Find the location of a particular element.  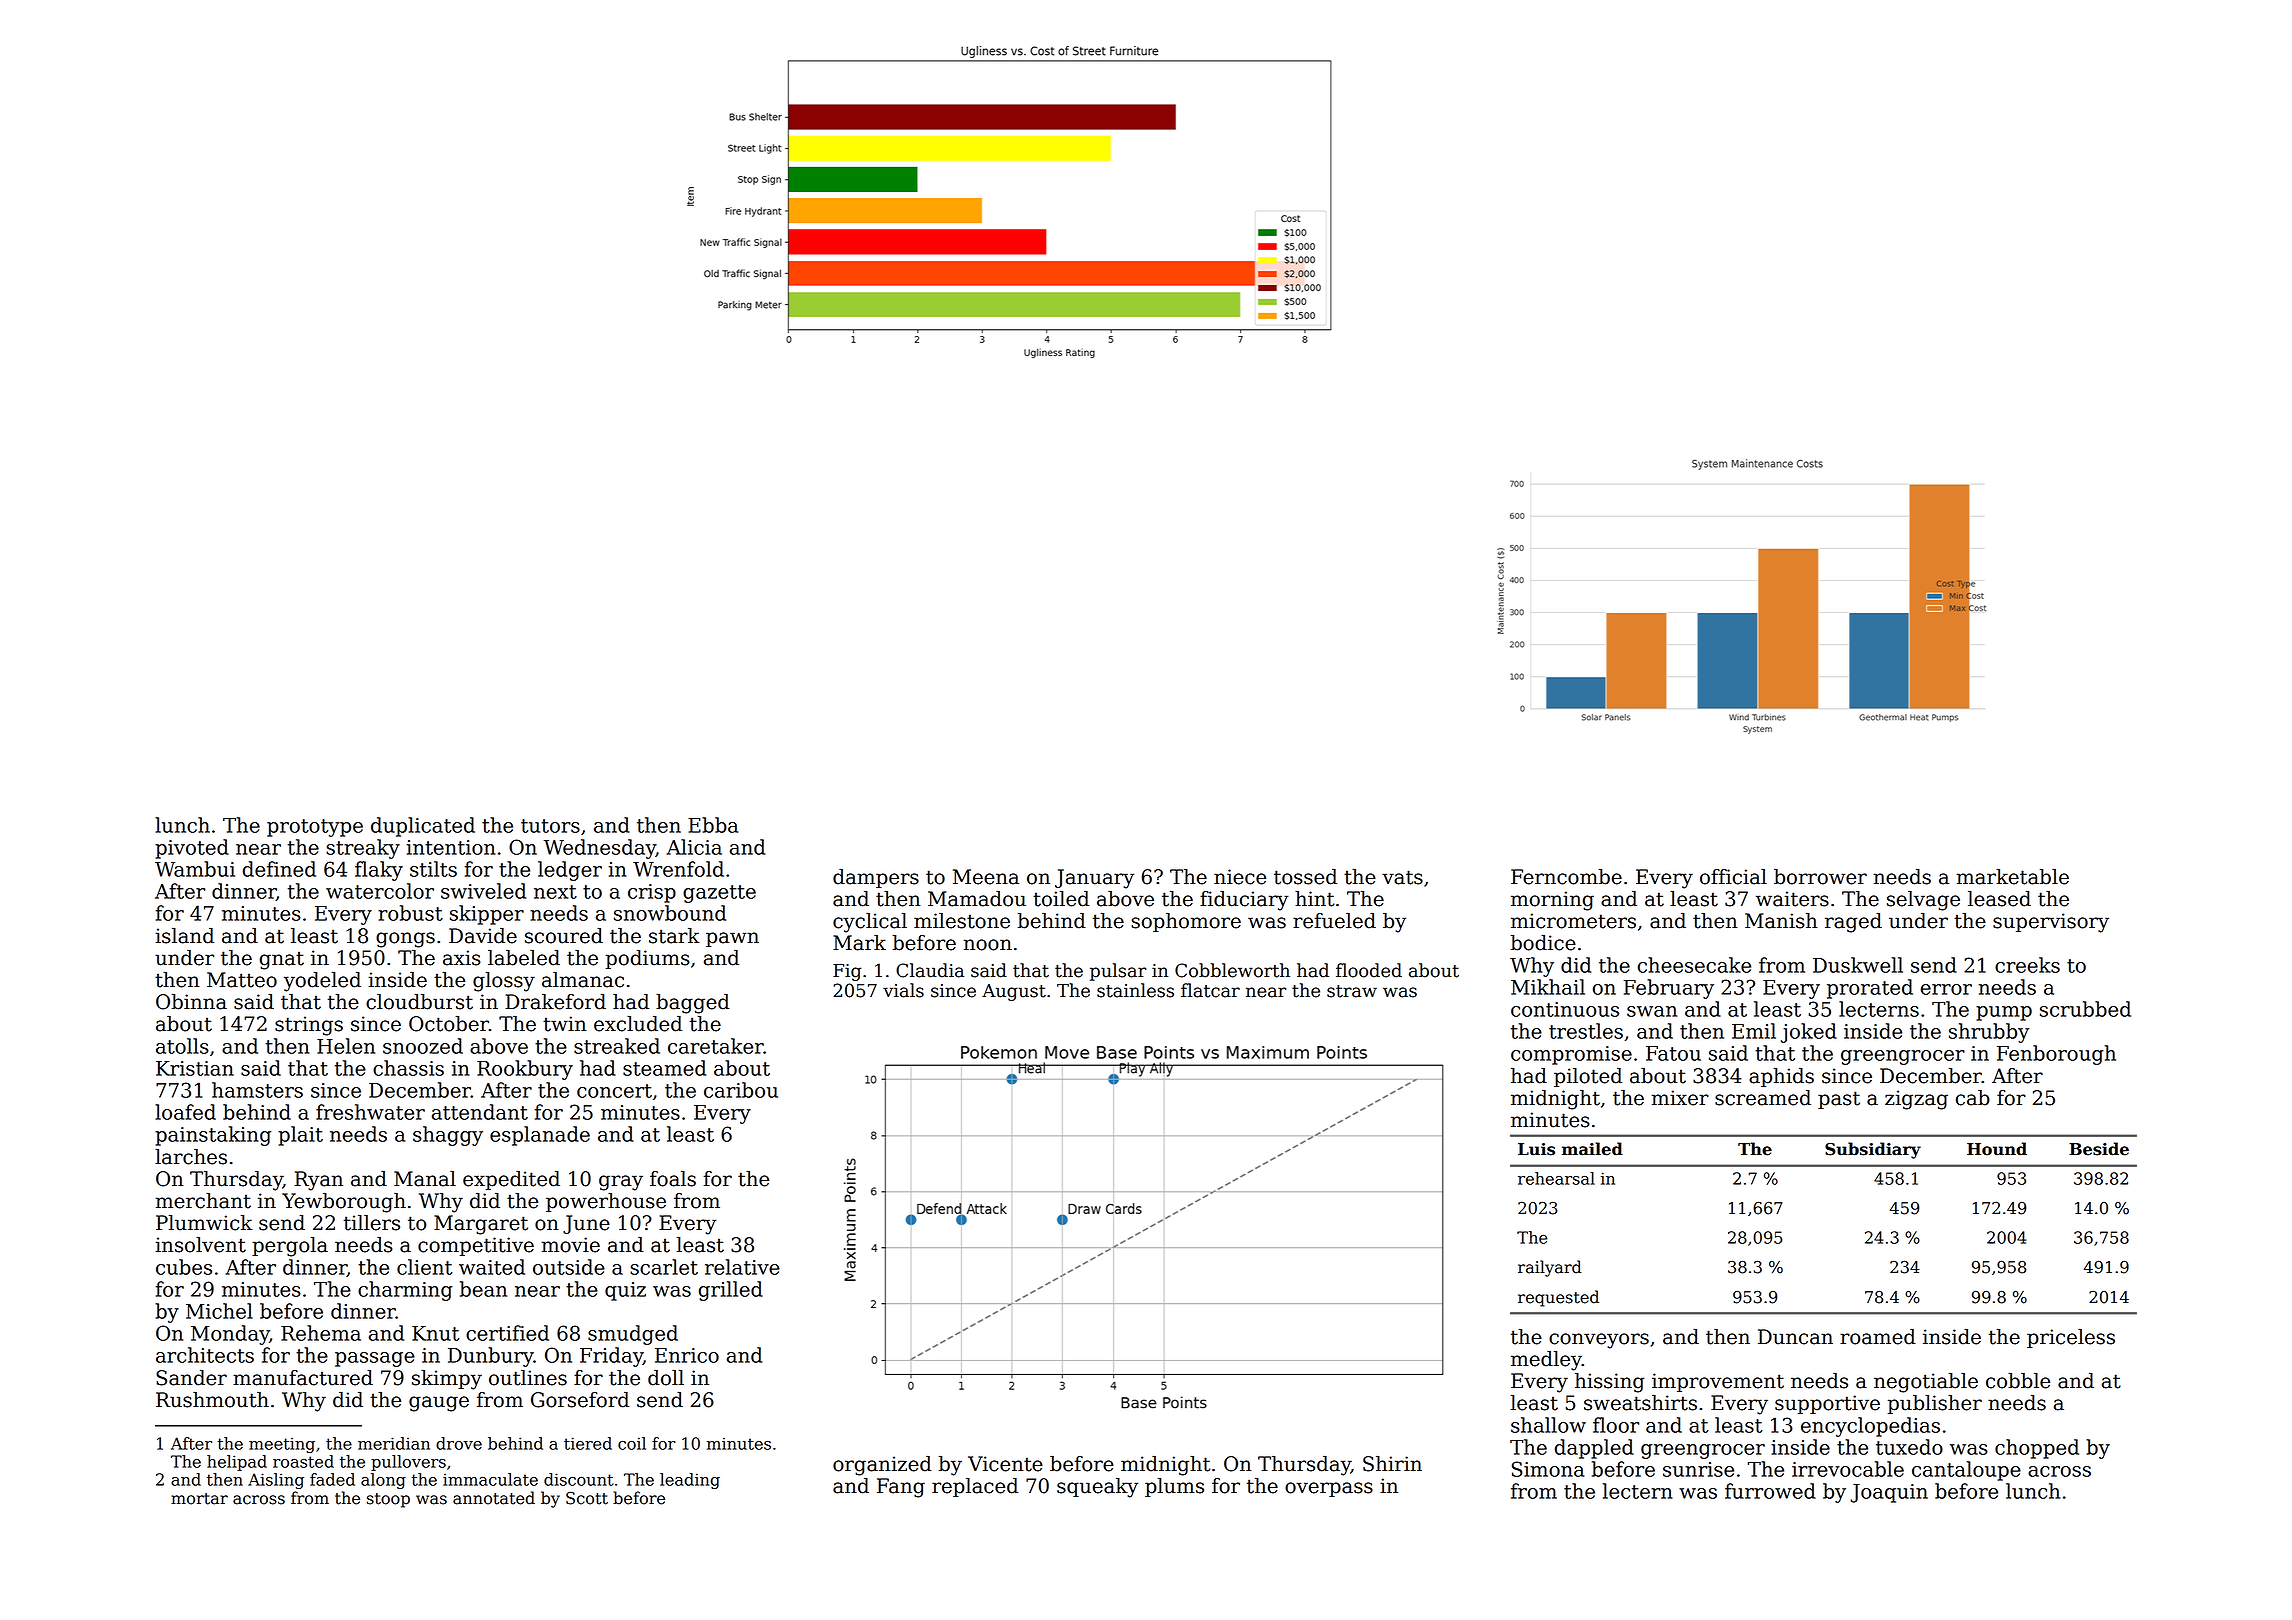

shrubby is located at coordinates (1989, 1033).
